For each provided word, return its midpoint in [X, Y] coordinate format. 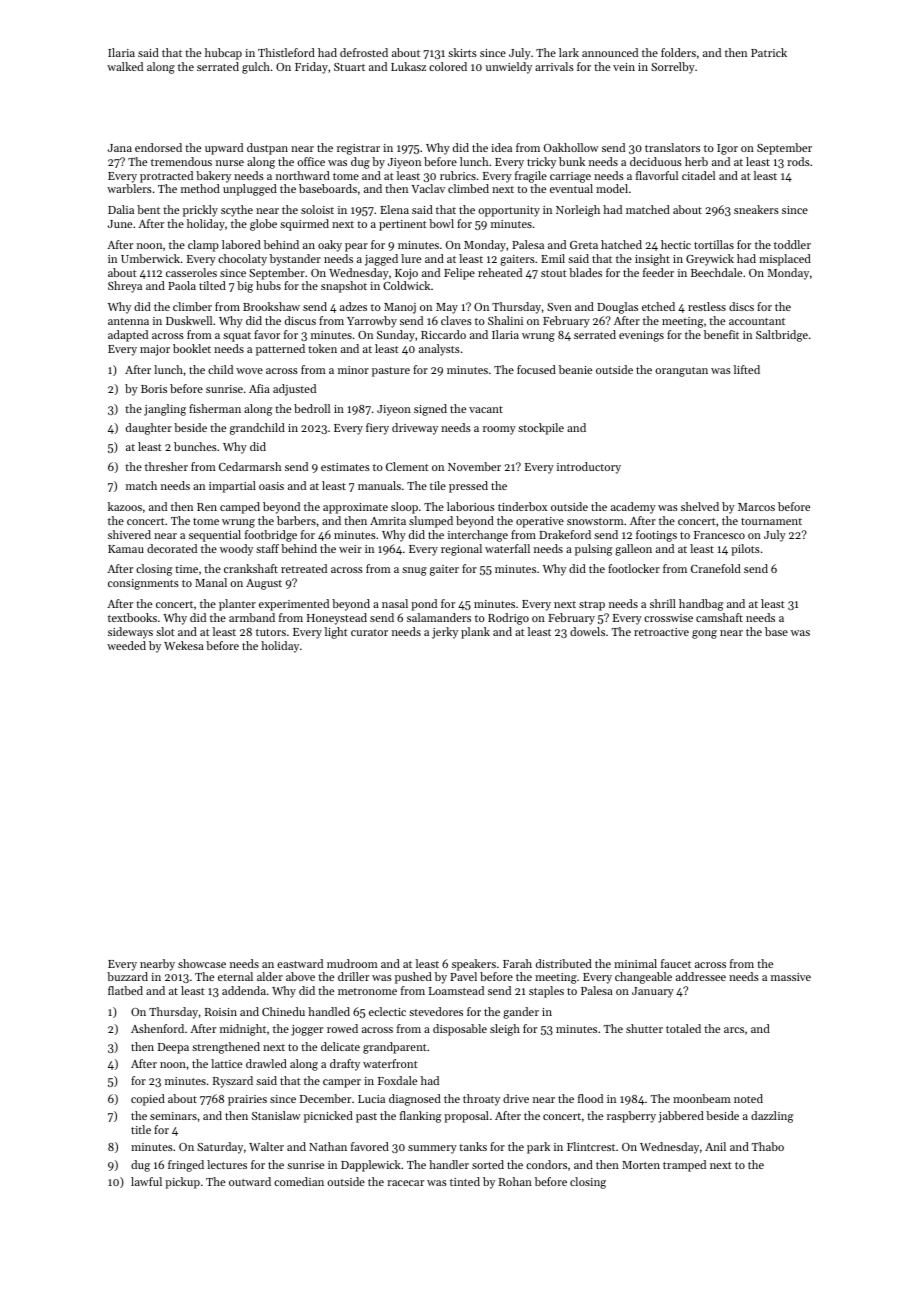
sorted [488, 1164]
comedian [299, 1181]
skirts [462, 52]
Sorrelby [673, 68]
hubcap [223, 54]
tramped [684, 1166]
